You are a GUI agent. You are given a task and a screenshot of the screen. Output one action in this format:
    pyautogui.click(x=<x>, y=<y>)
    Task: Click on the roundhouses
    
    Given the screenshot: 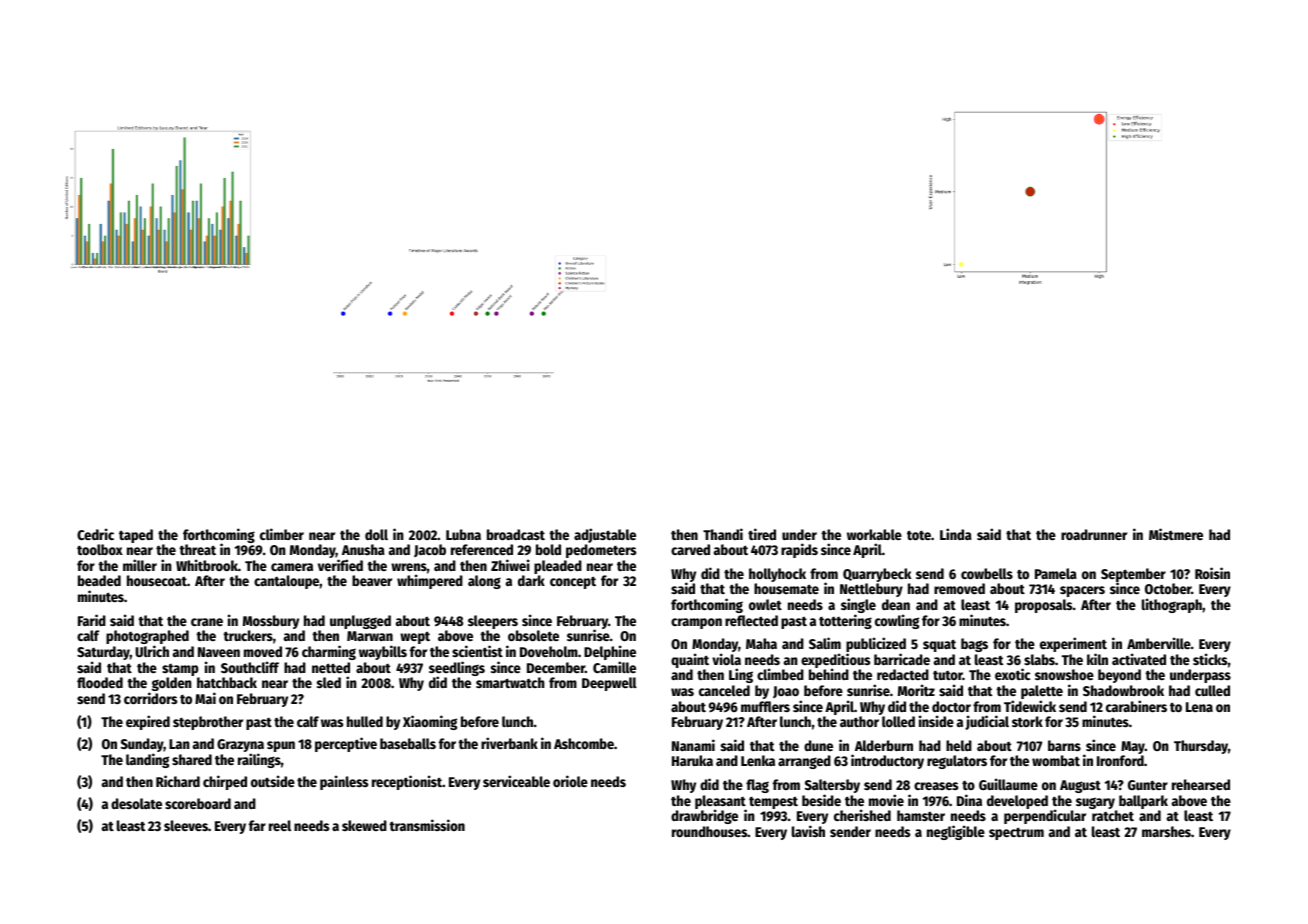 What is the action you would take?
    pyautogui.click(x=710, y=831)
